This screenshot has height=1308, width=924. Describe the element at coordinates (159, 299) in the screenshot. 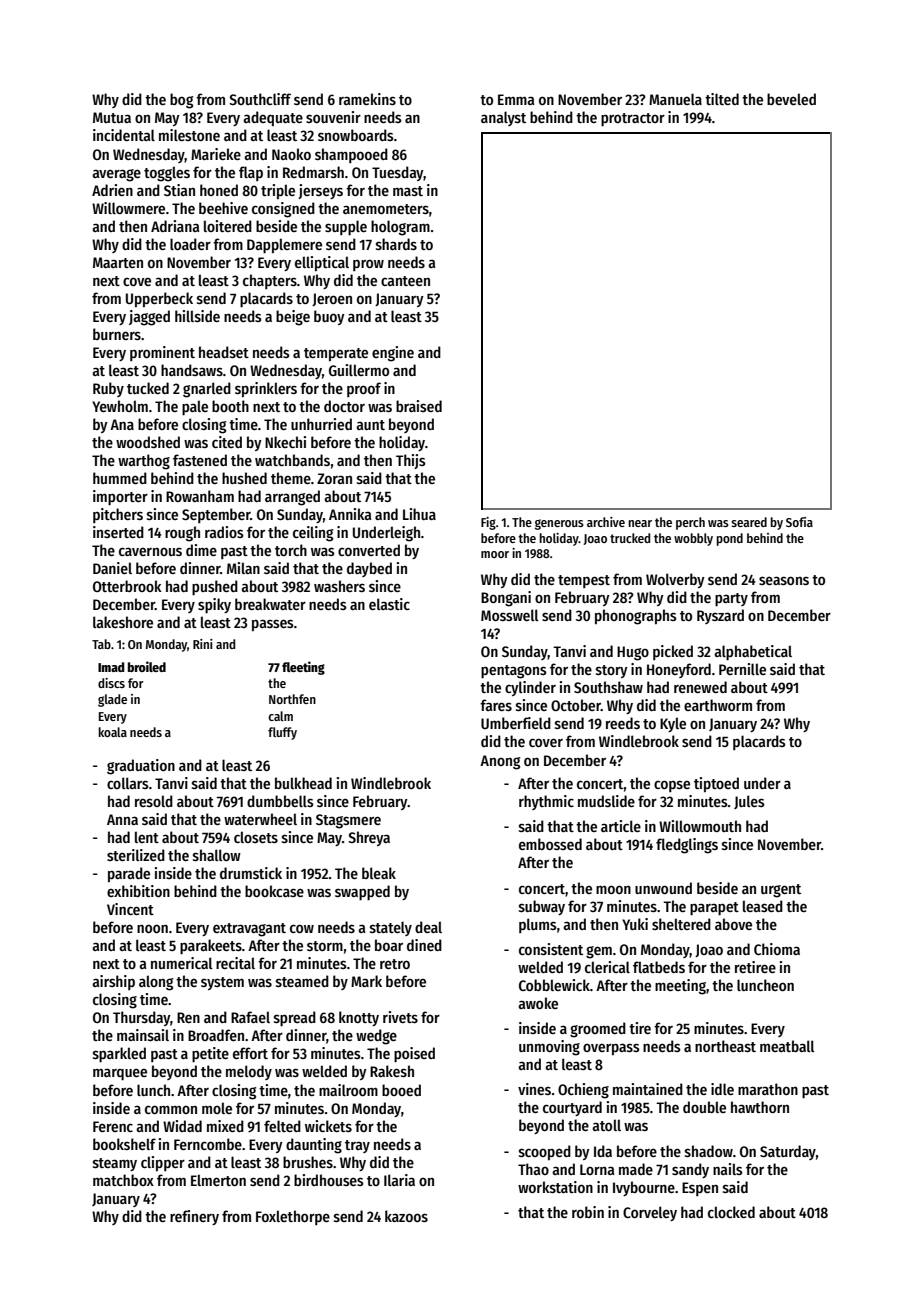

I see `Upperbeck` at that location.
